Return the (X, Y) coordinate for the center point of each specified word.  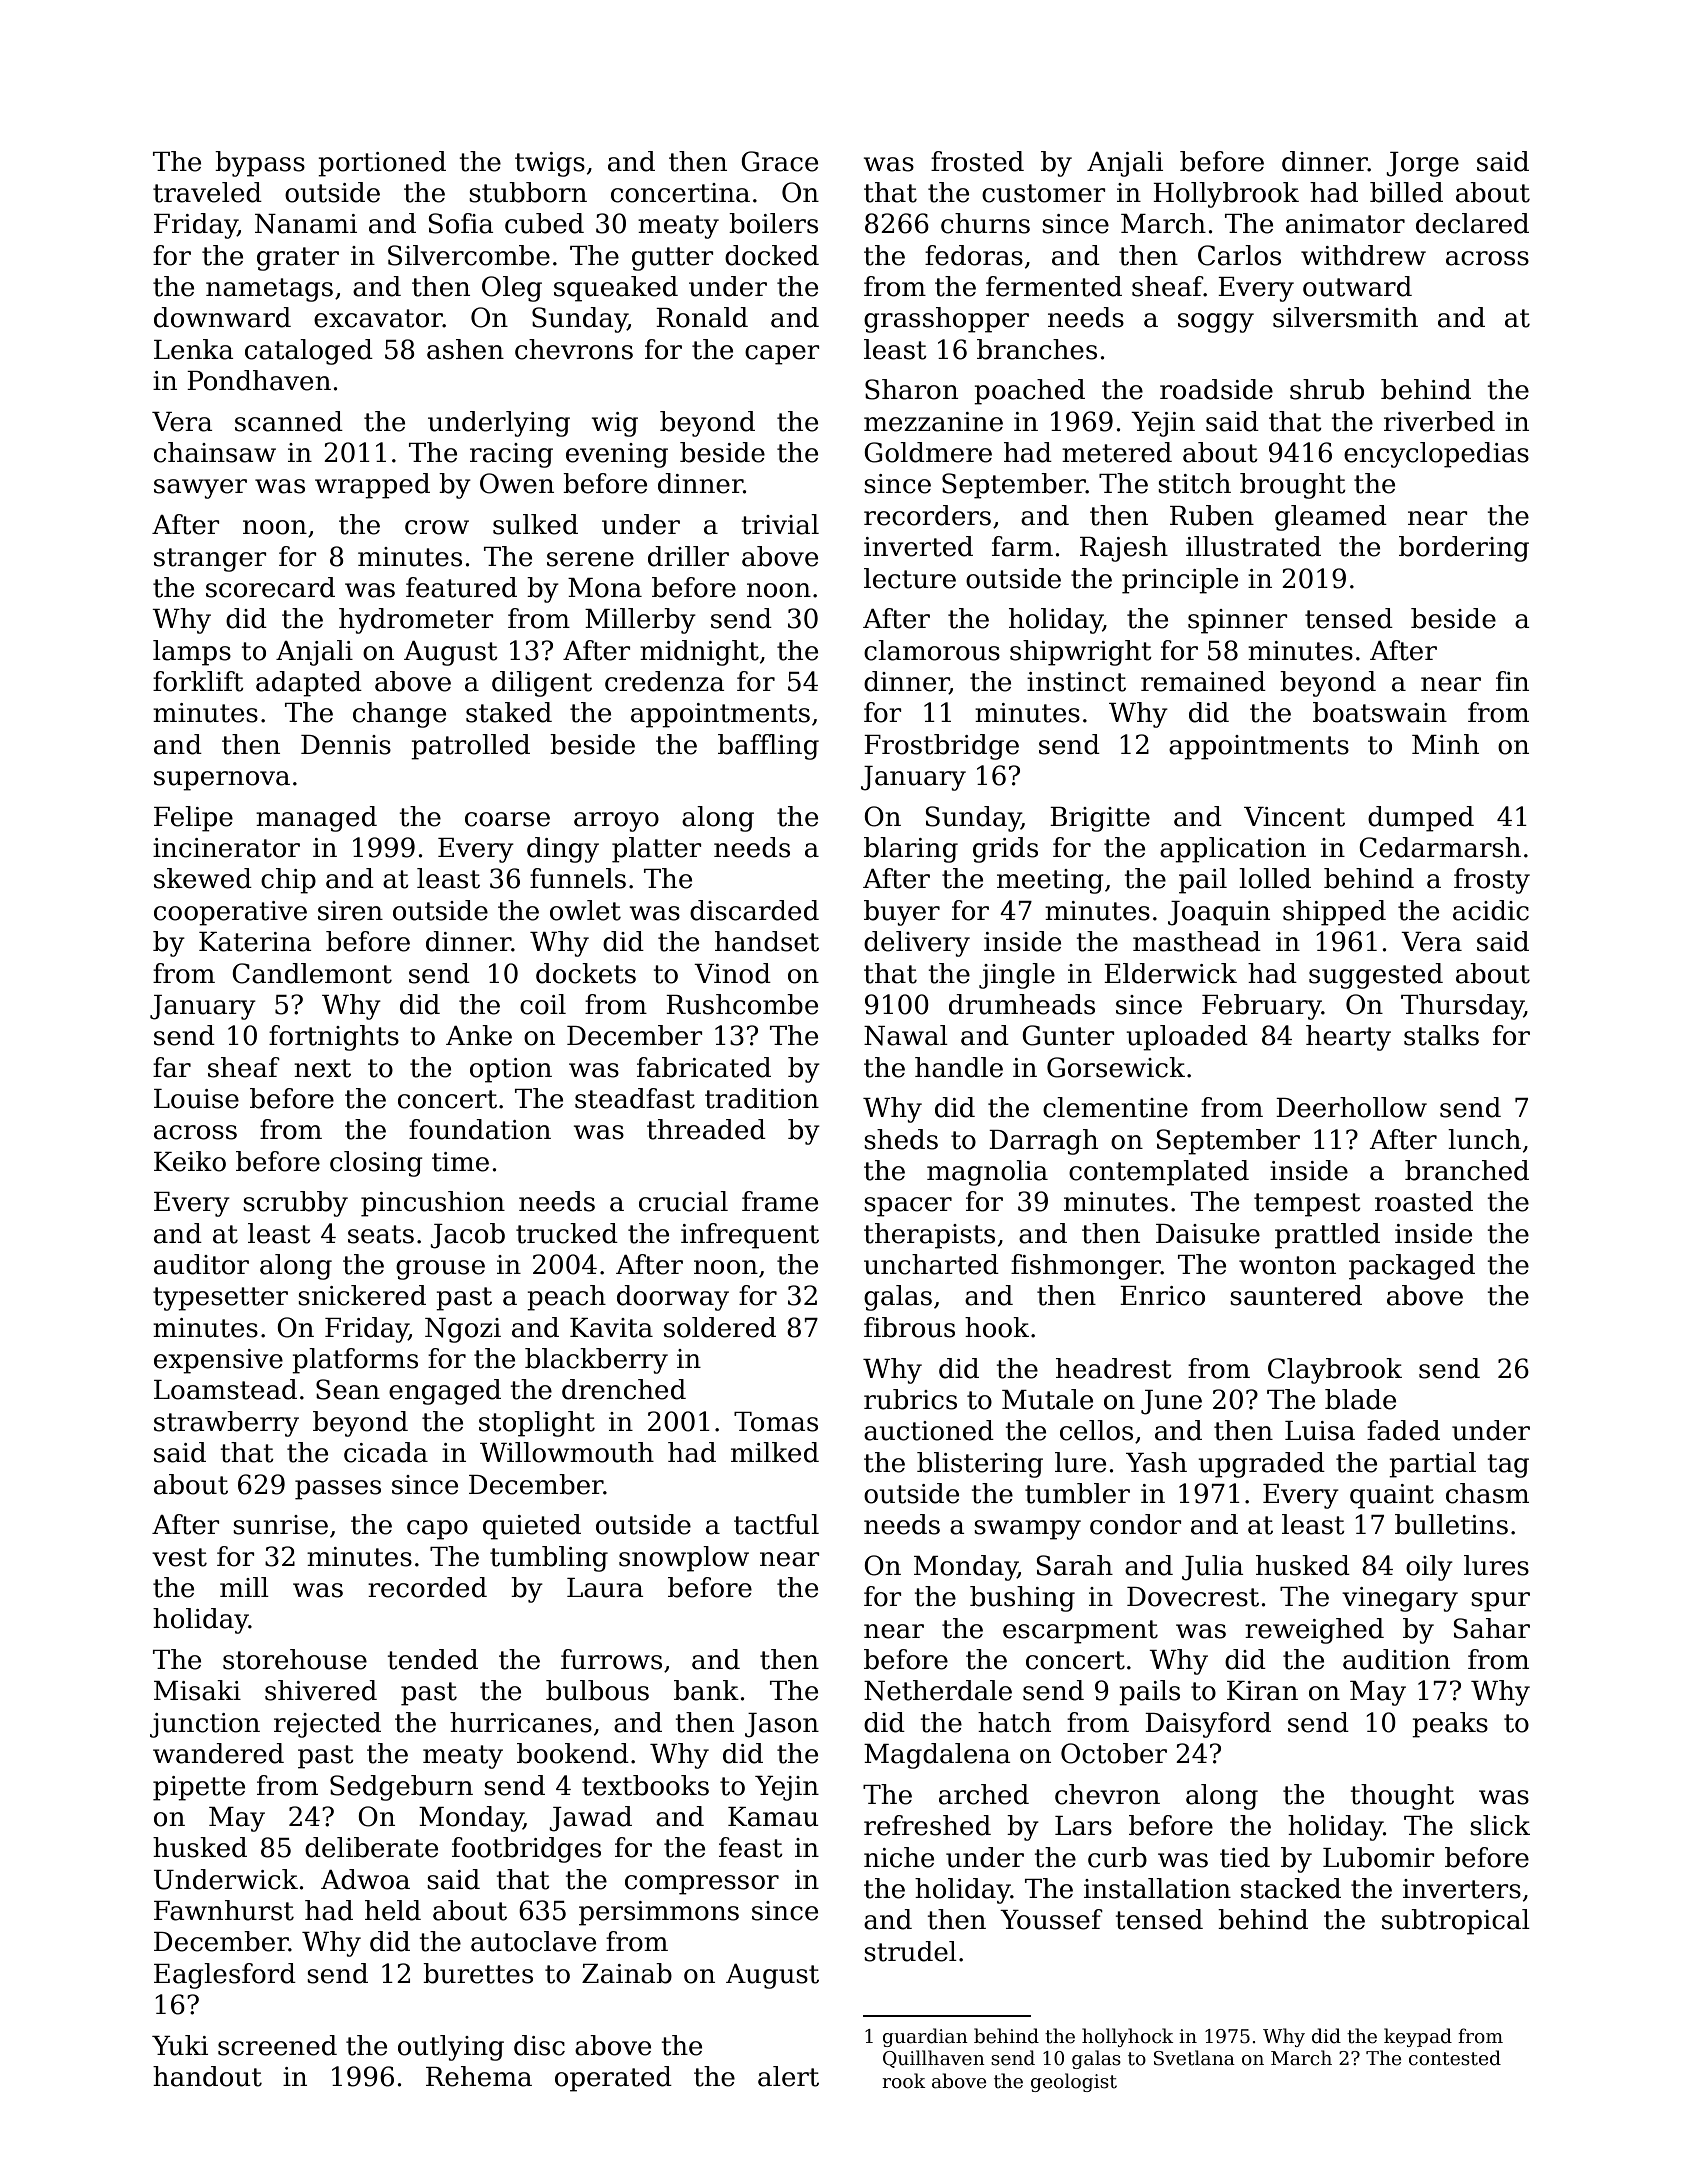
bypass (260, 164)
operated (613, 2079)
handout (207, 2076)
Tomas (776, 1422)
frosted (977, 161)
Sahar (1492, 1628)
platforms (355, 1361)
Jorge (1422, 164)
